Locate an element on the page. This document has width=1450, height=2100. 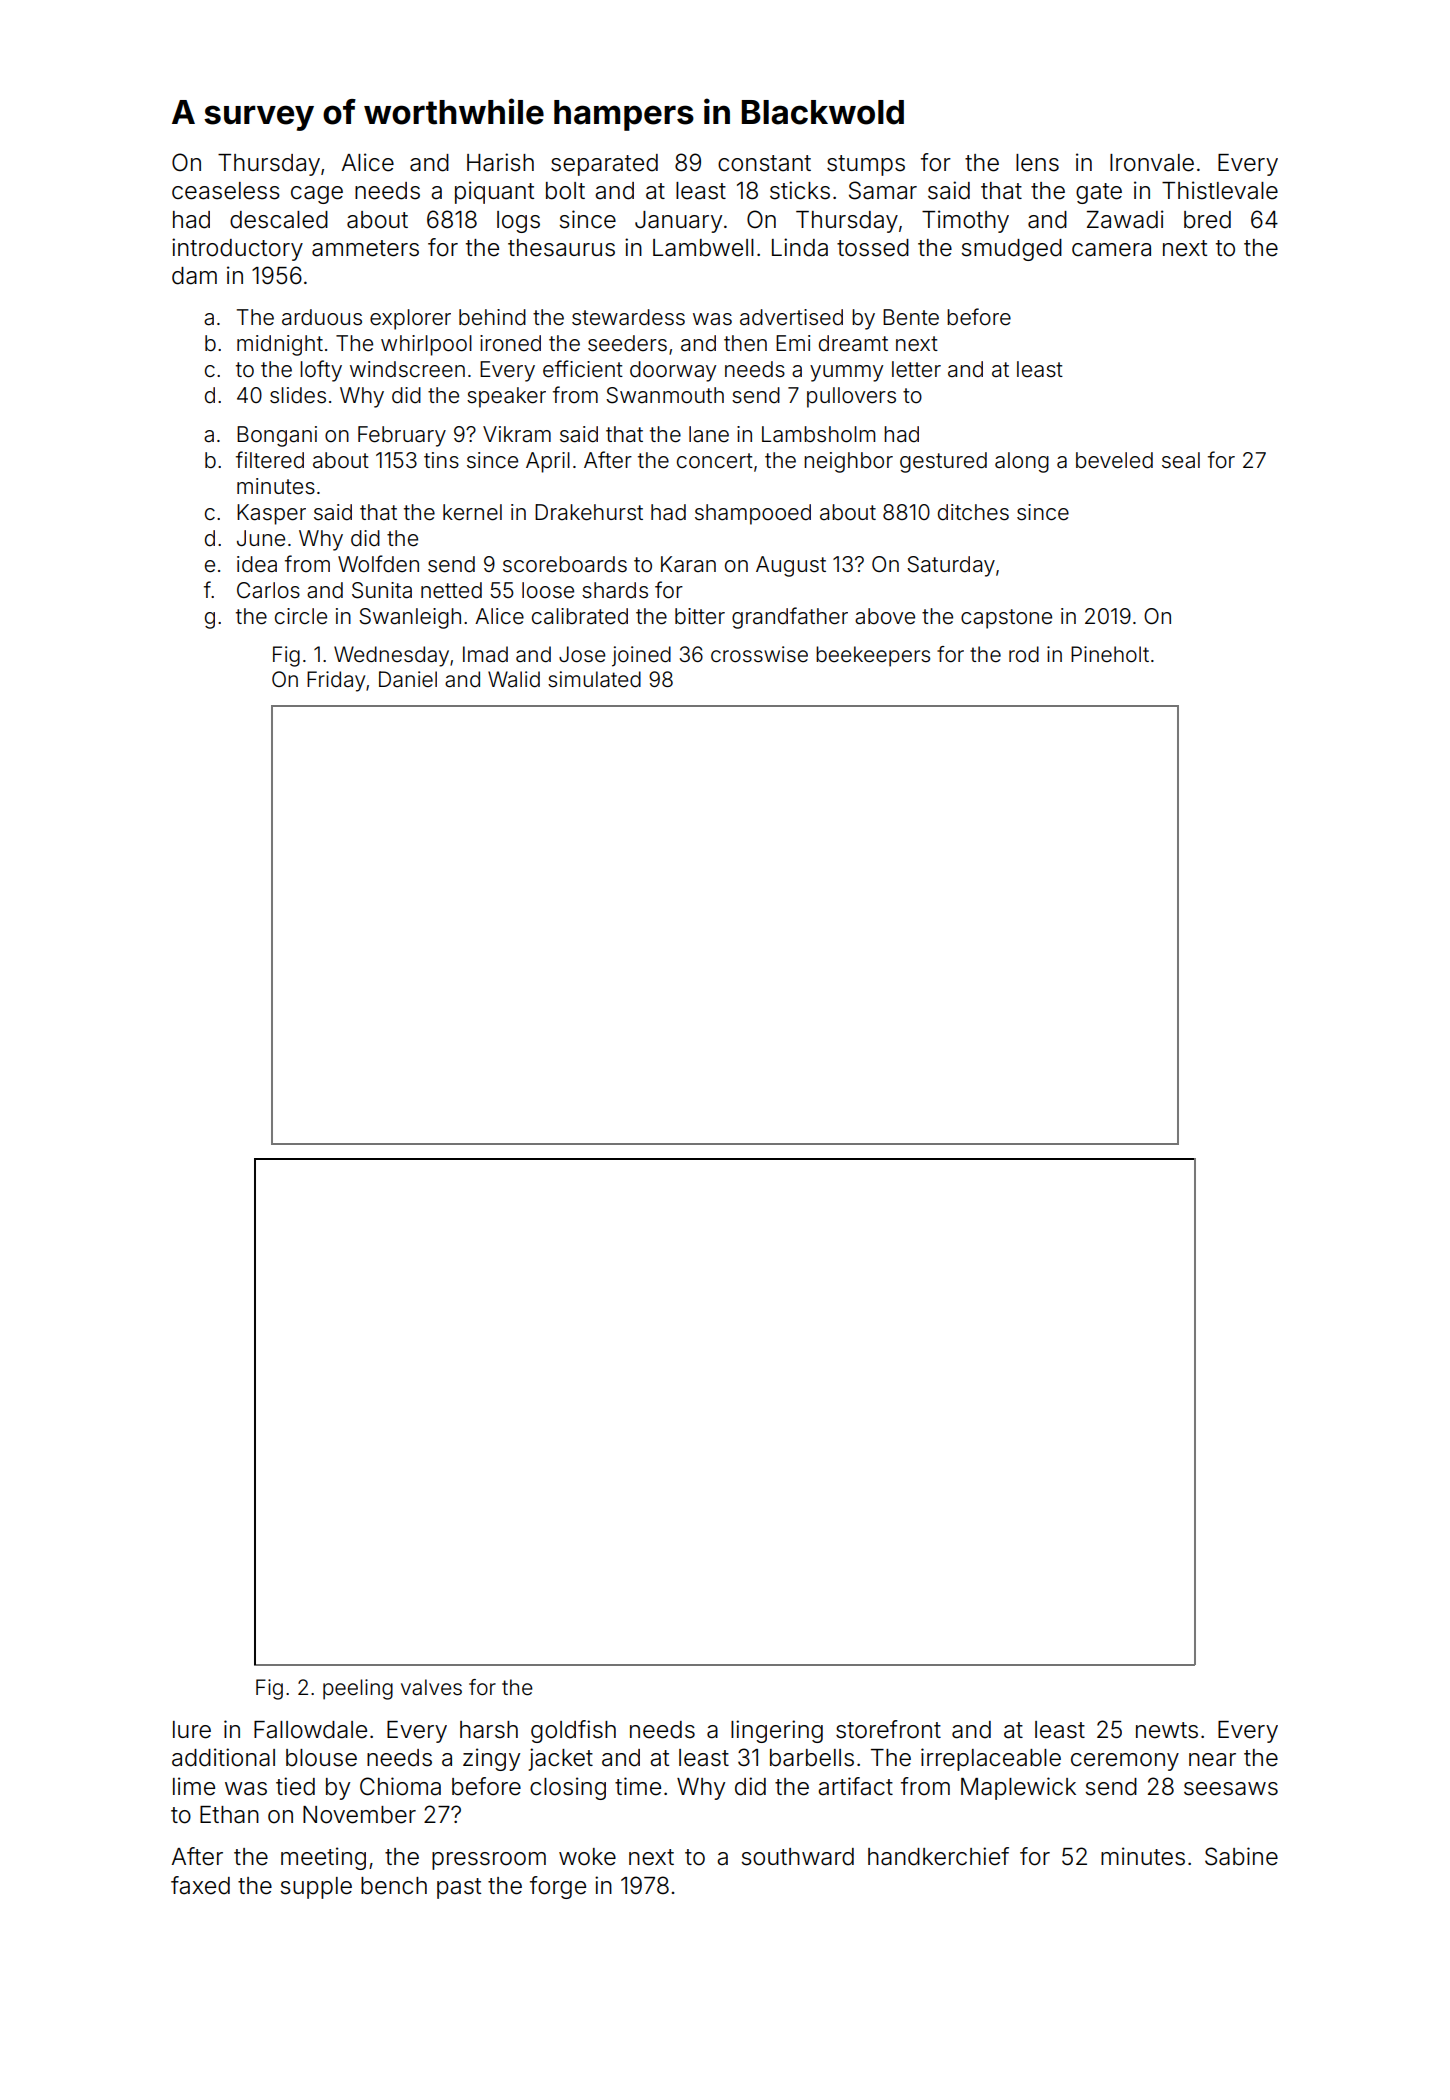
Pineholt is located at coordinates (1110, 654).
